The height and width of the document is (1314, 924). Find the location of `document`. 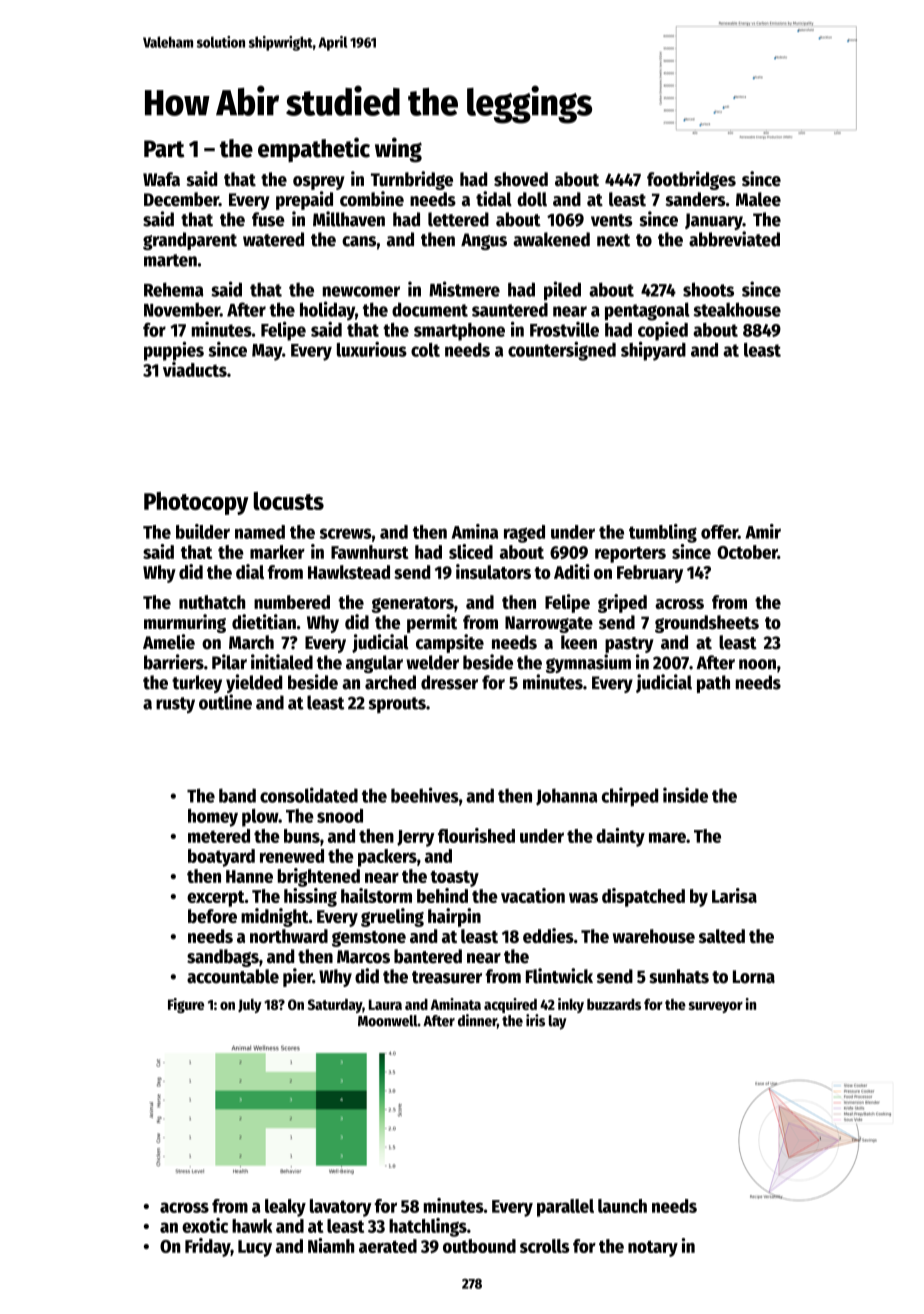

document is located at coordinates (430, 309).
